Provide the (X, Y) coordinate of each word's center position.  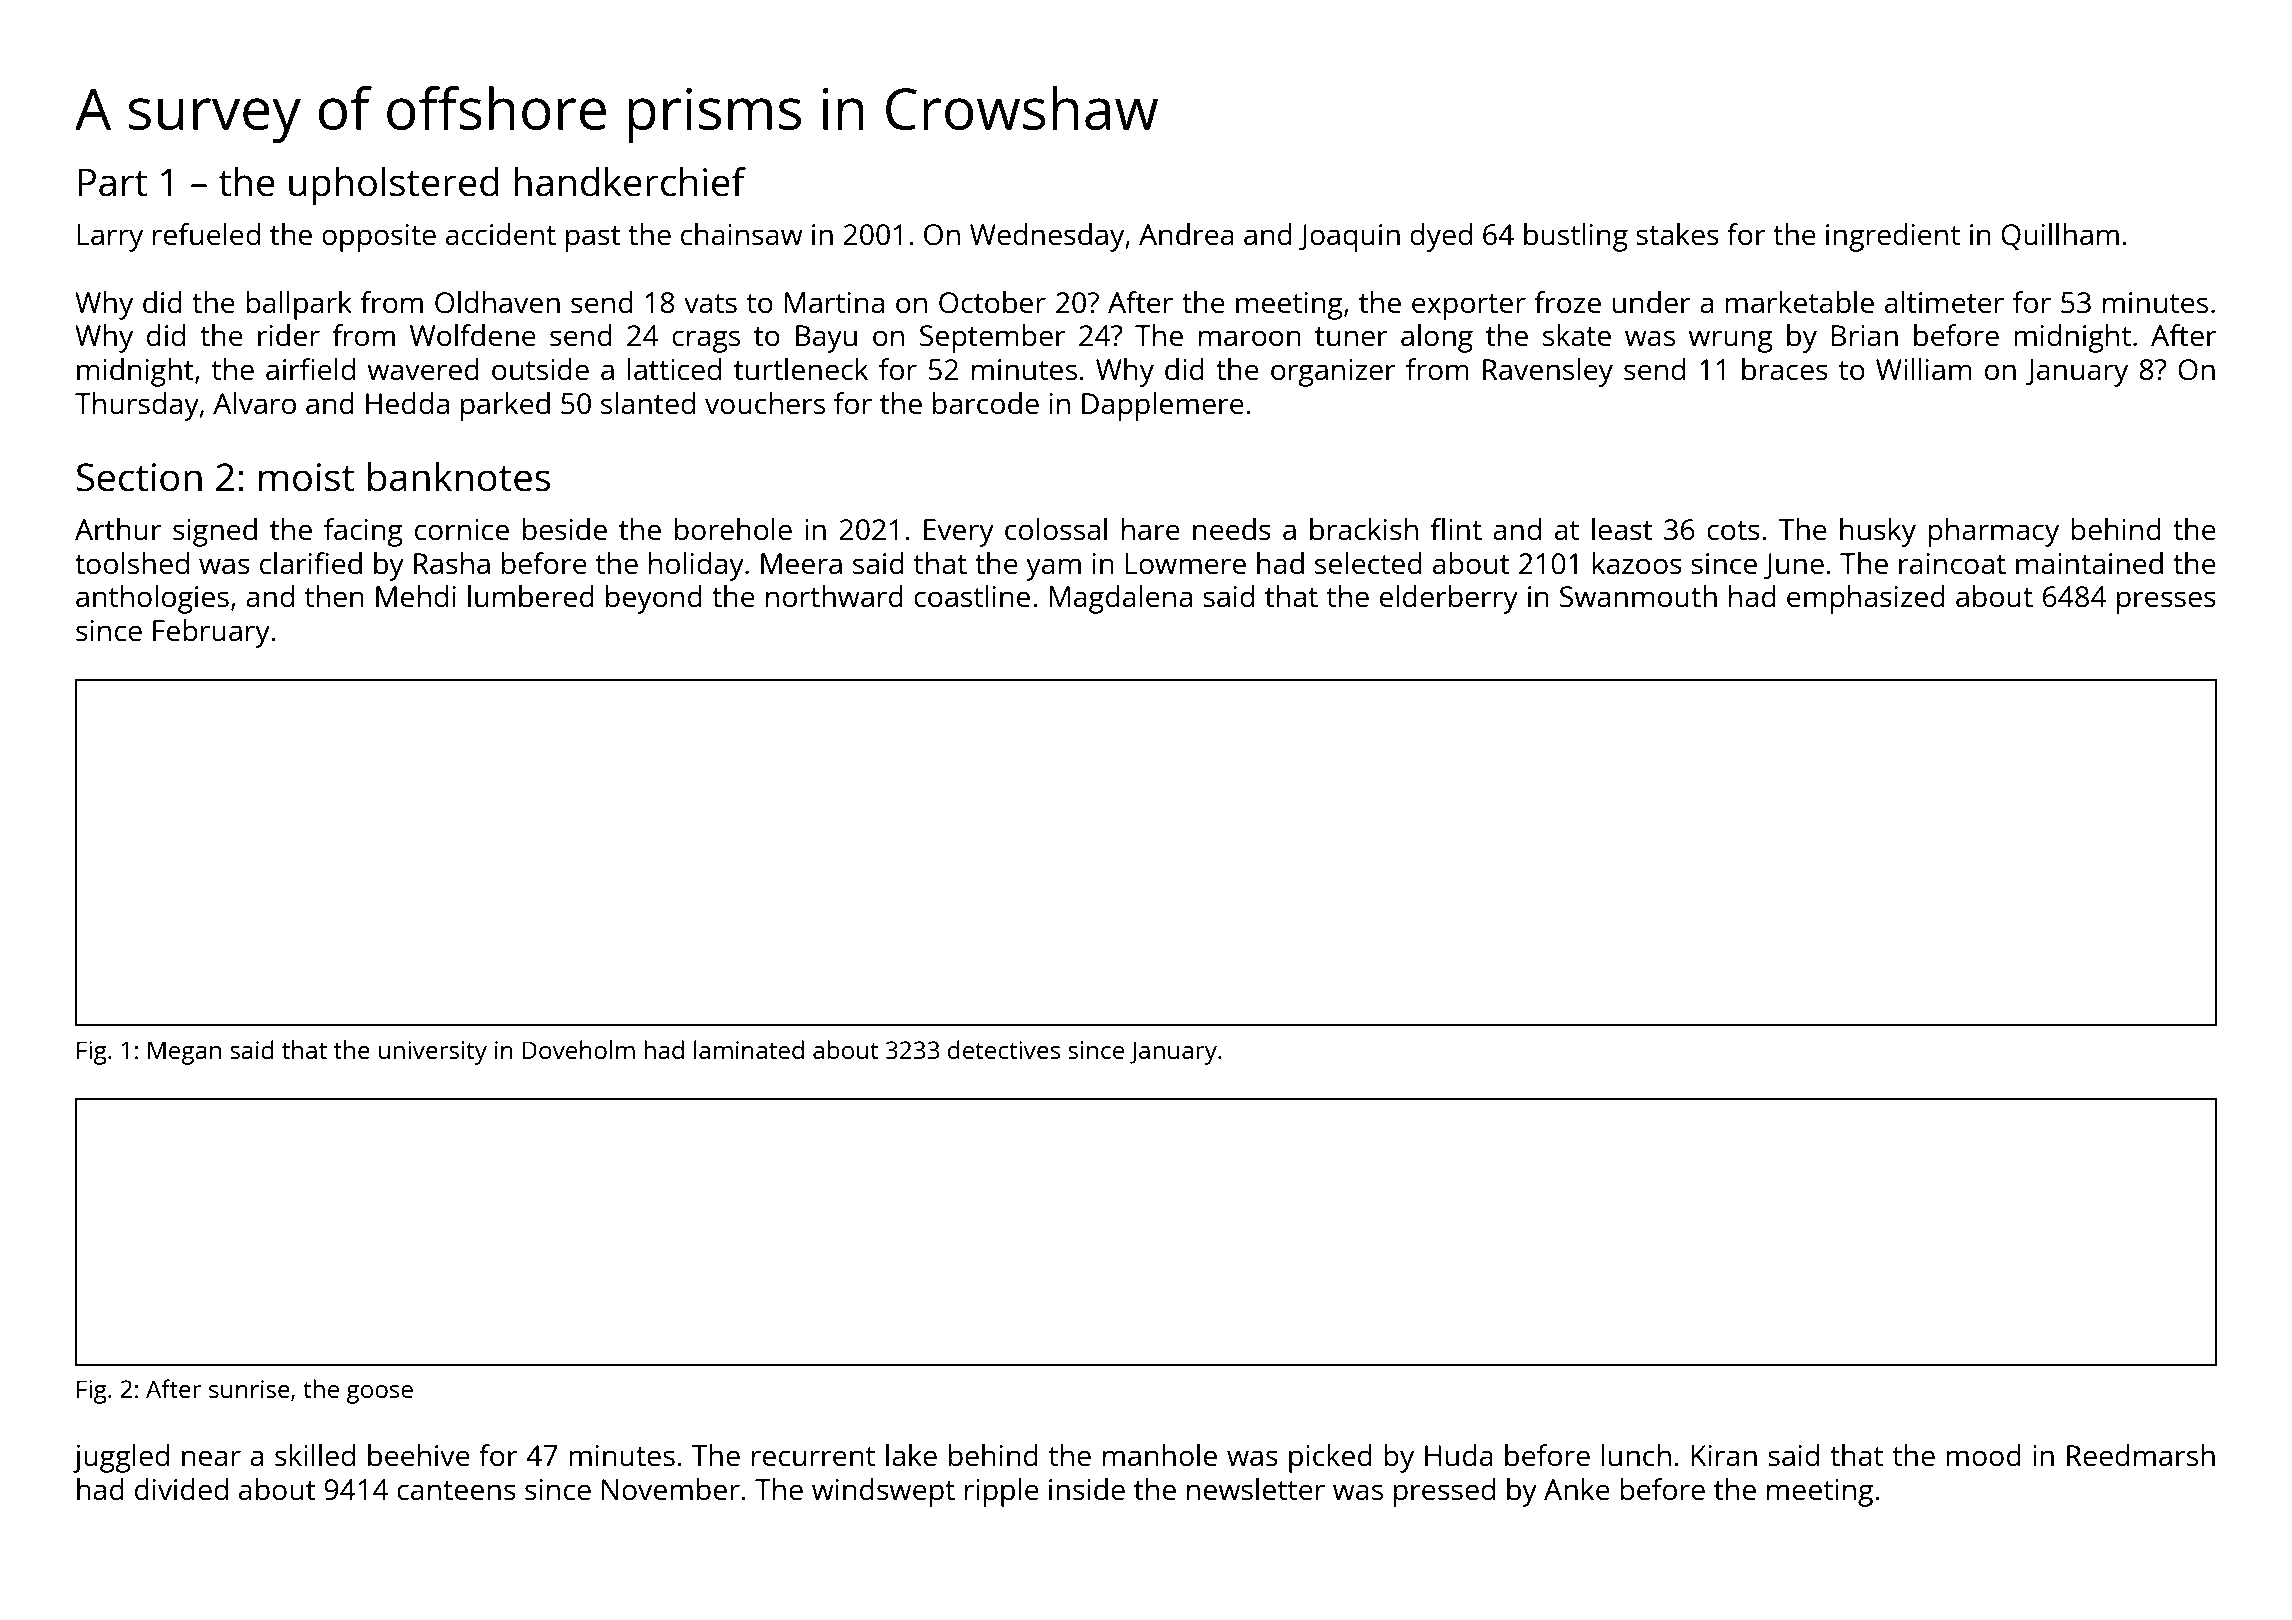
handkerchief (630, 182)
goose (379, 1394)
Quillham (2060, 236)
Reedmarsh (2141, 1455)
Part (112, 182)
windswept (883, 1492)
